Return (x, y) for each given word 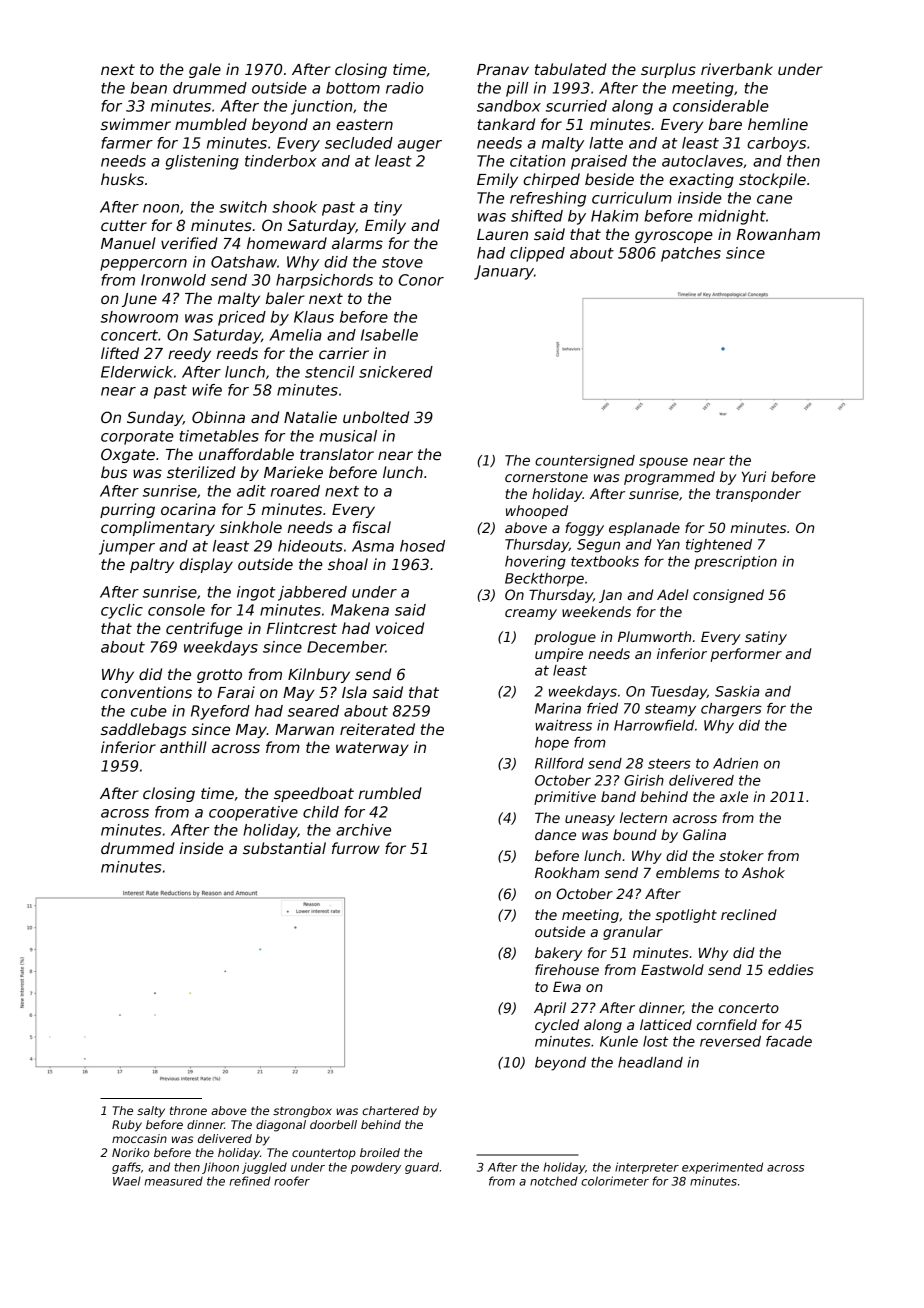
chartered (390, 1110)
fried (602, 708)
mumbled (211, 124)
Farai (236, 692)
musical (348, 436)
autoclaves (702, 161)
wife (207, 390)
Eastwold (672, 969)
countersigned (585, 462)
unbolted (376, 417)
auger (420, 146)
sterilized (201, 472)
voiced (400, 628)
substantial (284, 848)
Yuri (754, 476)
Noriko (130, 1152)
